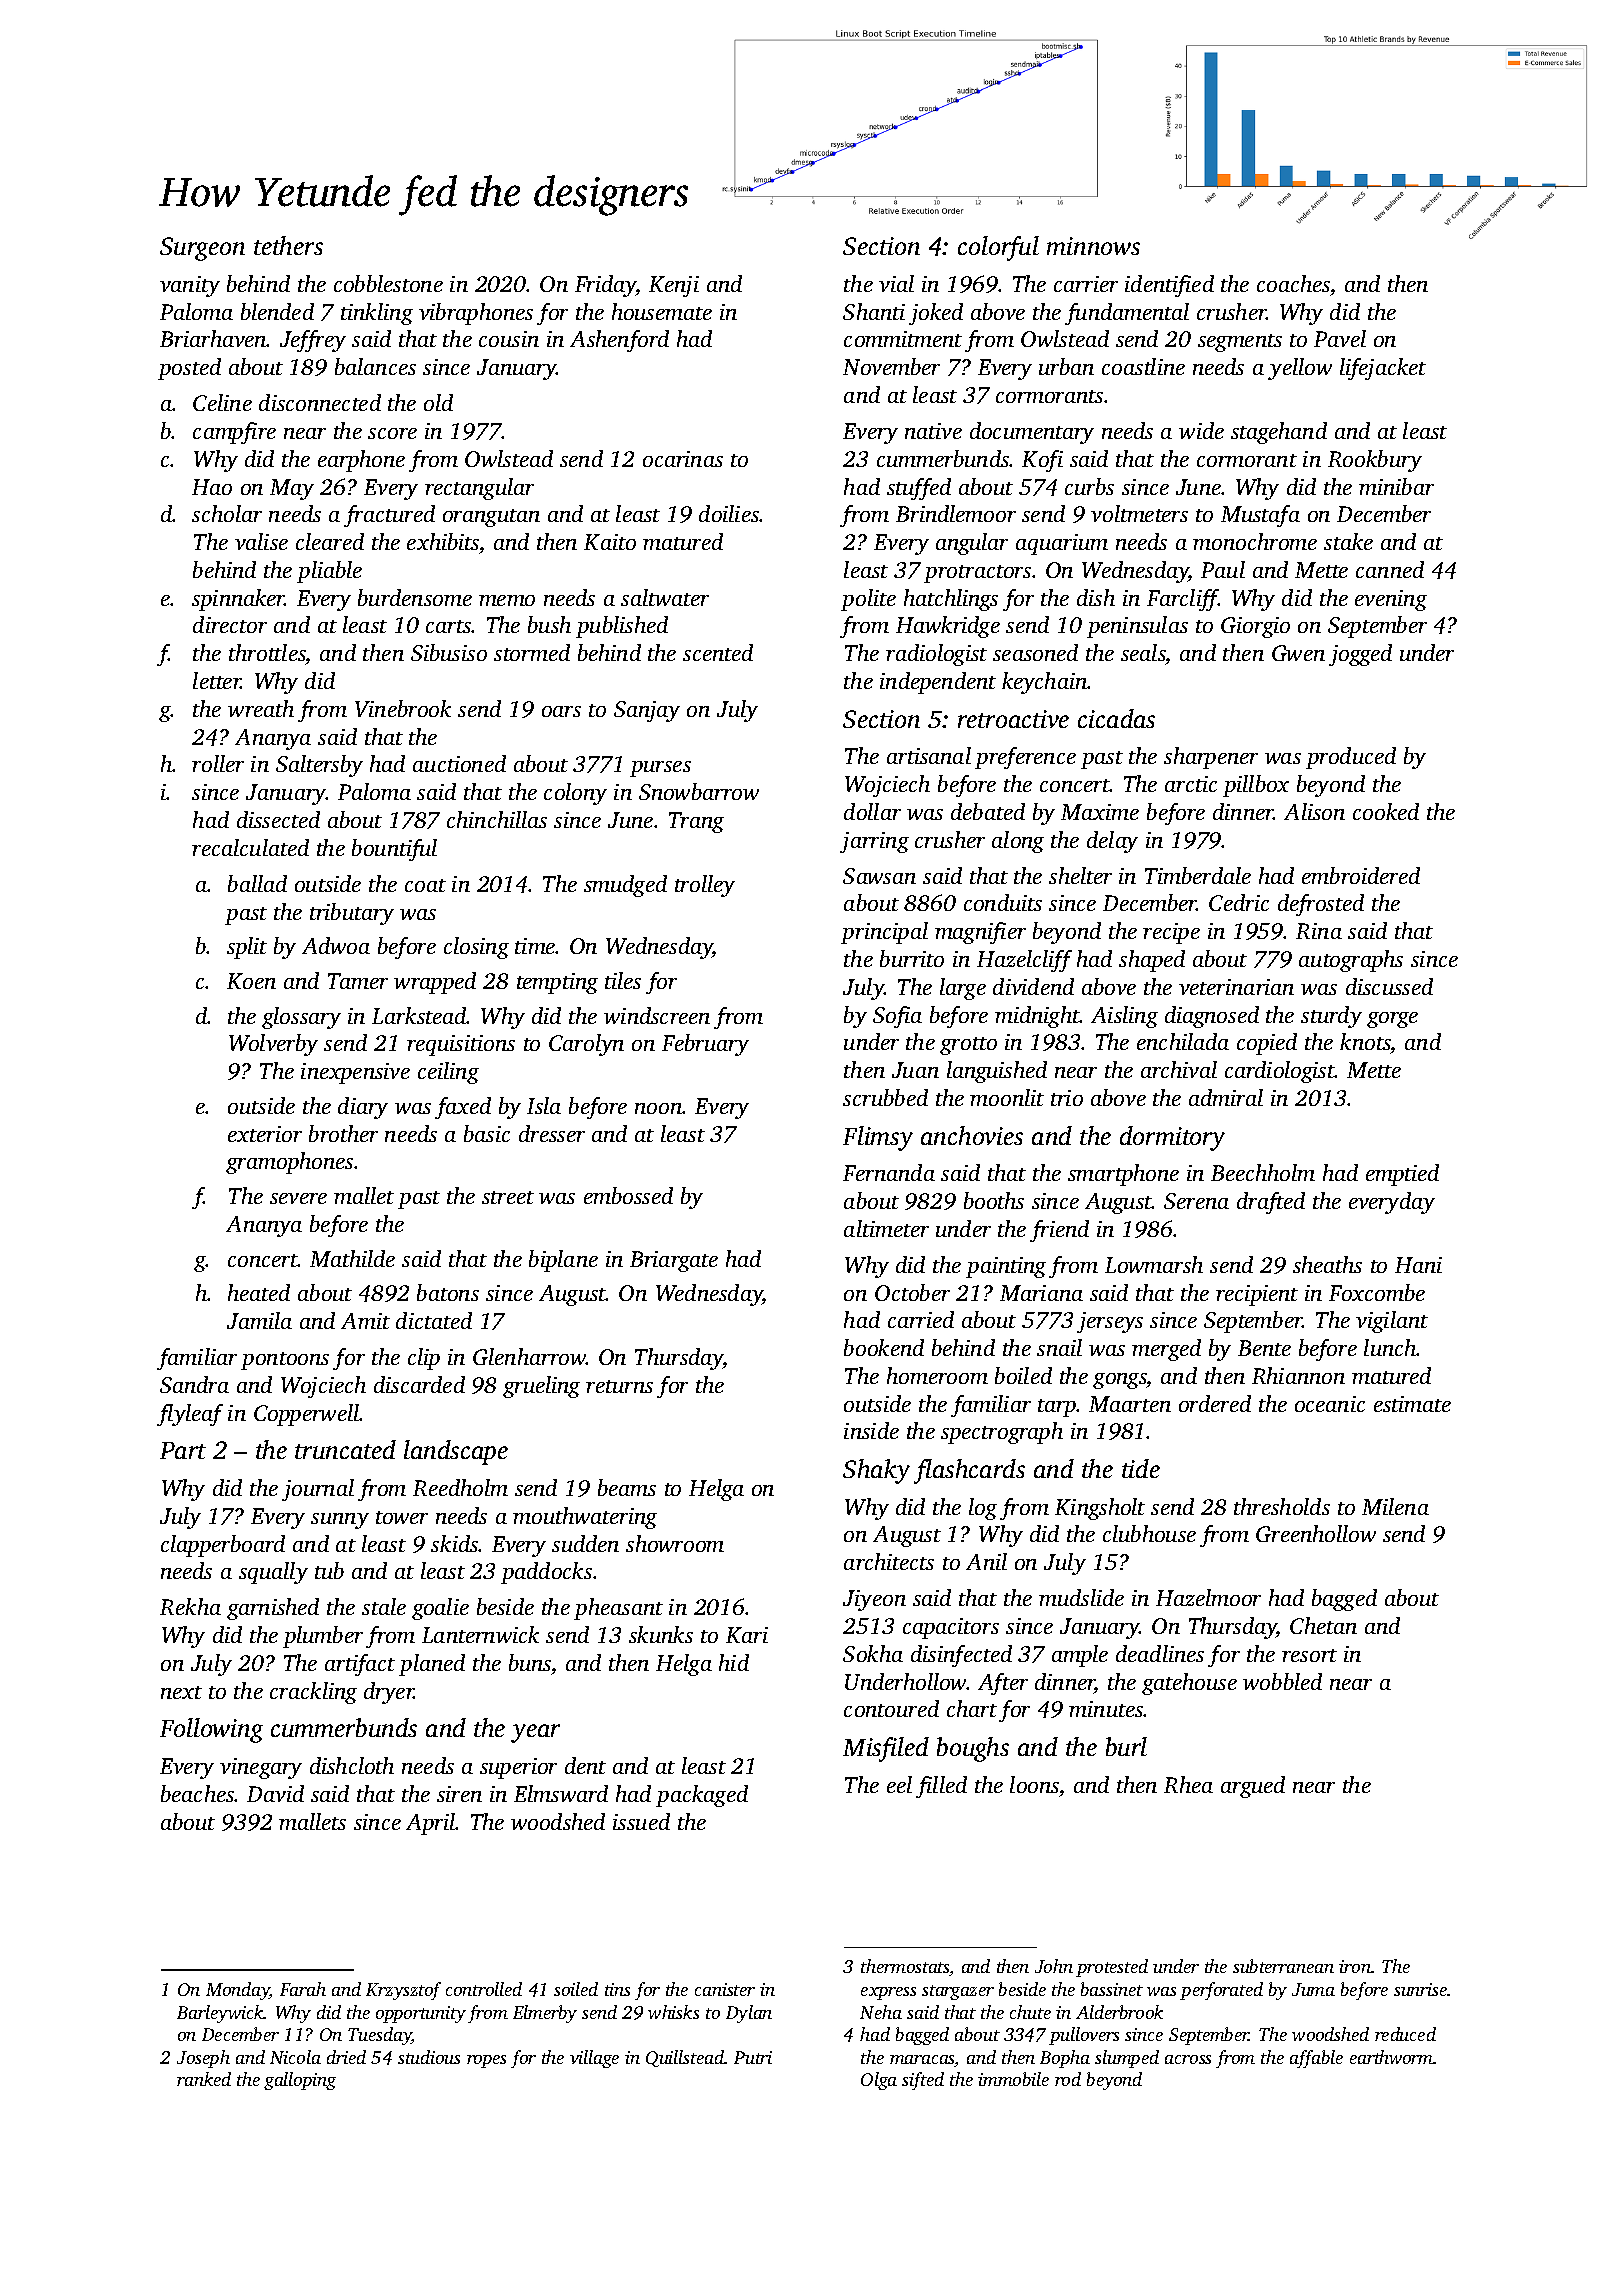 The image size is (1620, 2292). I want to click on village, so click(594, 2059).
